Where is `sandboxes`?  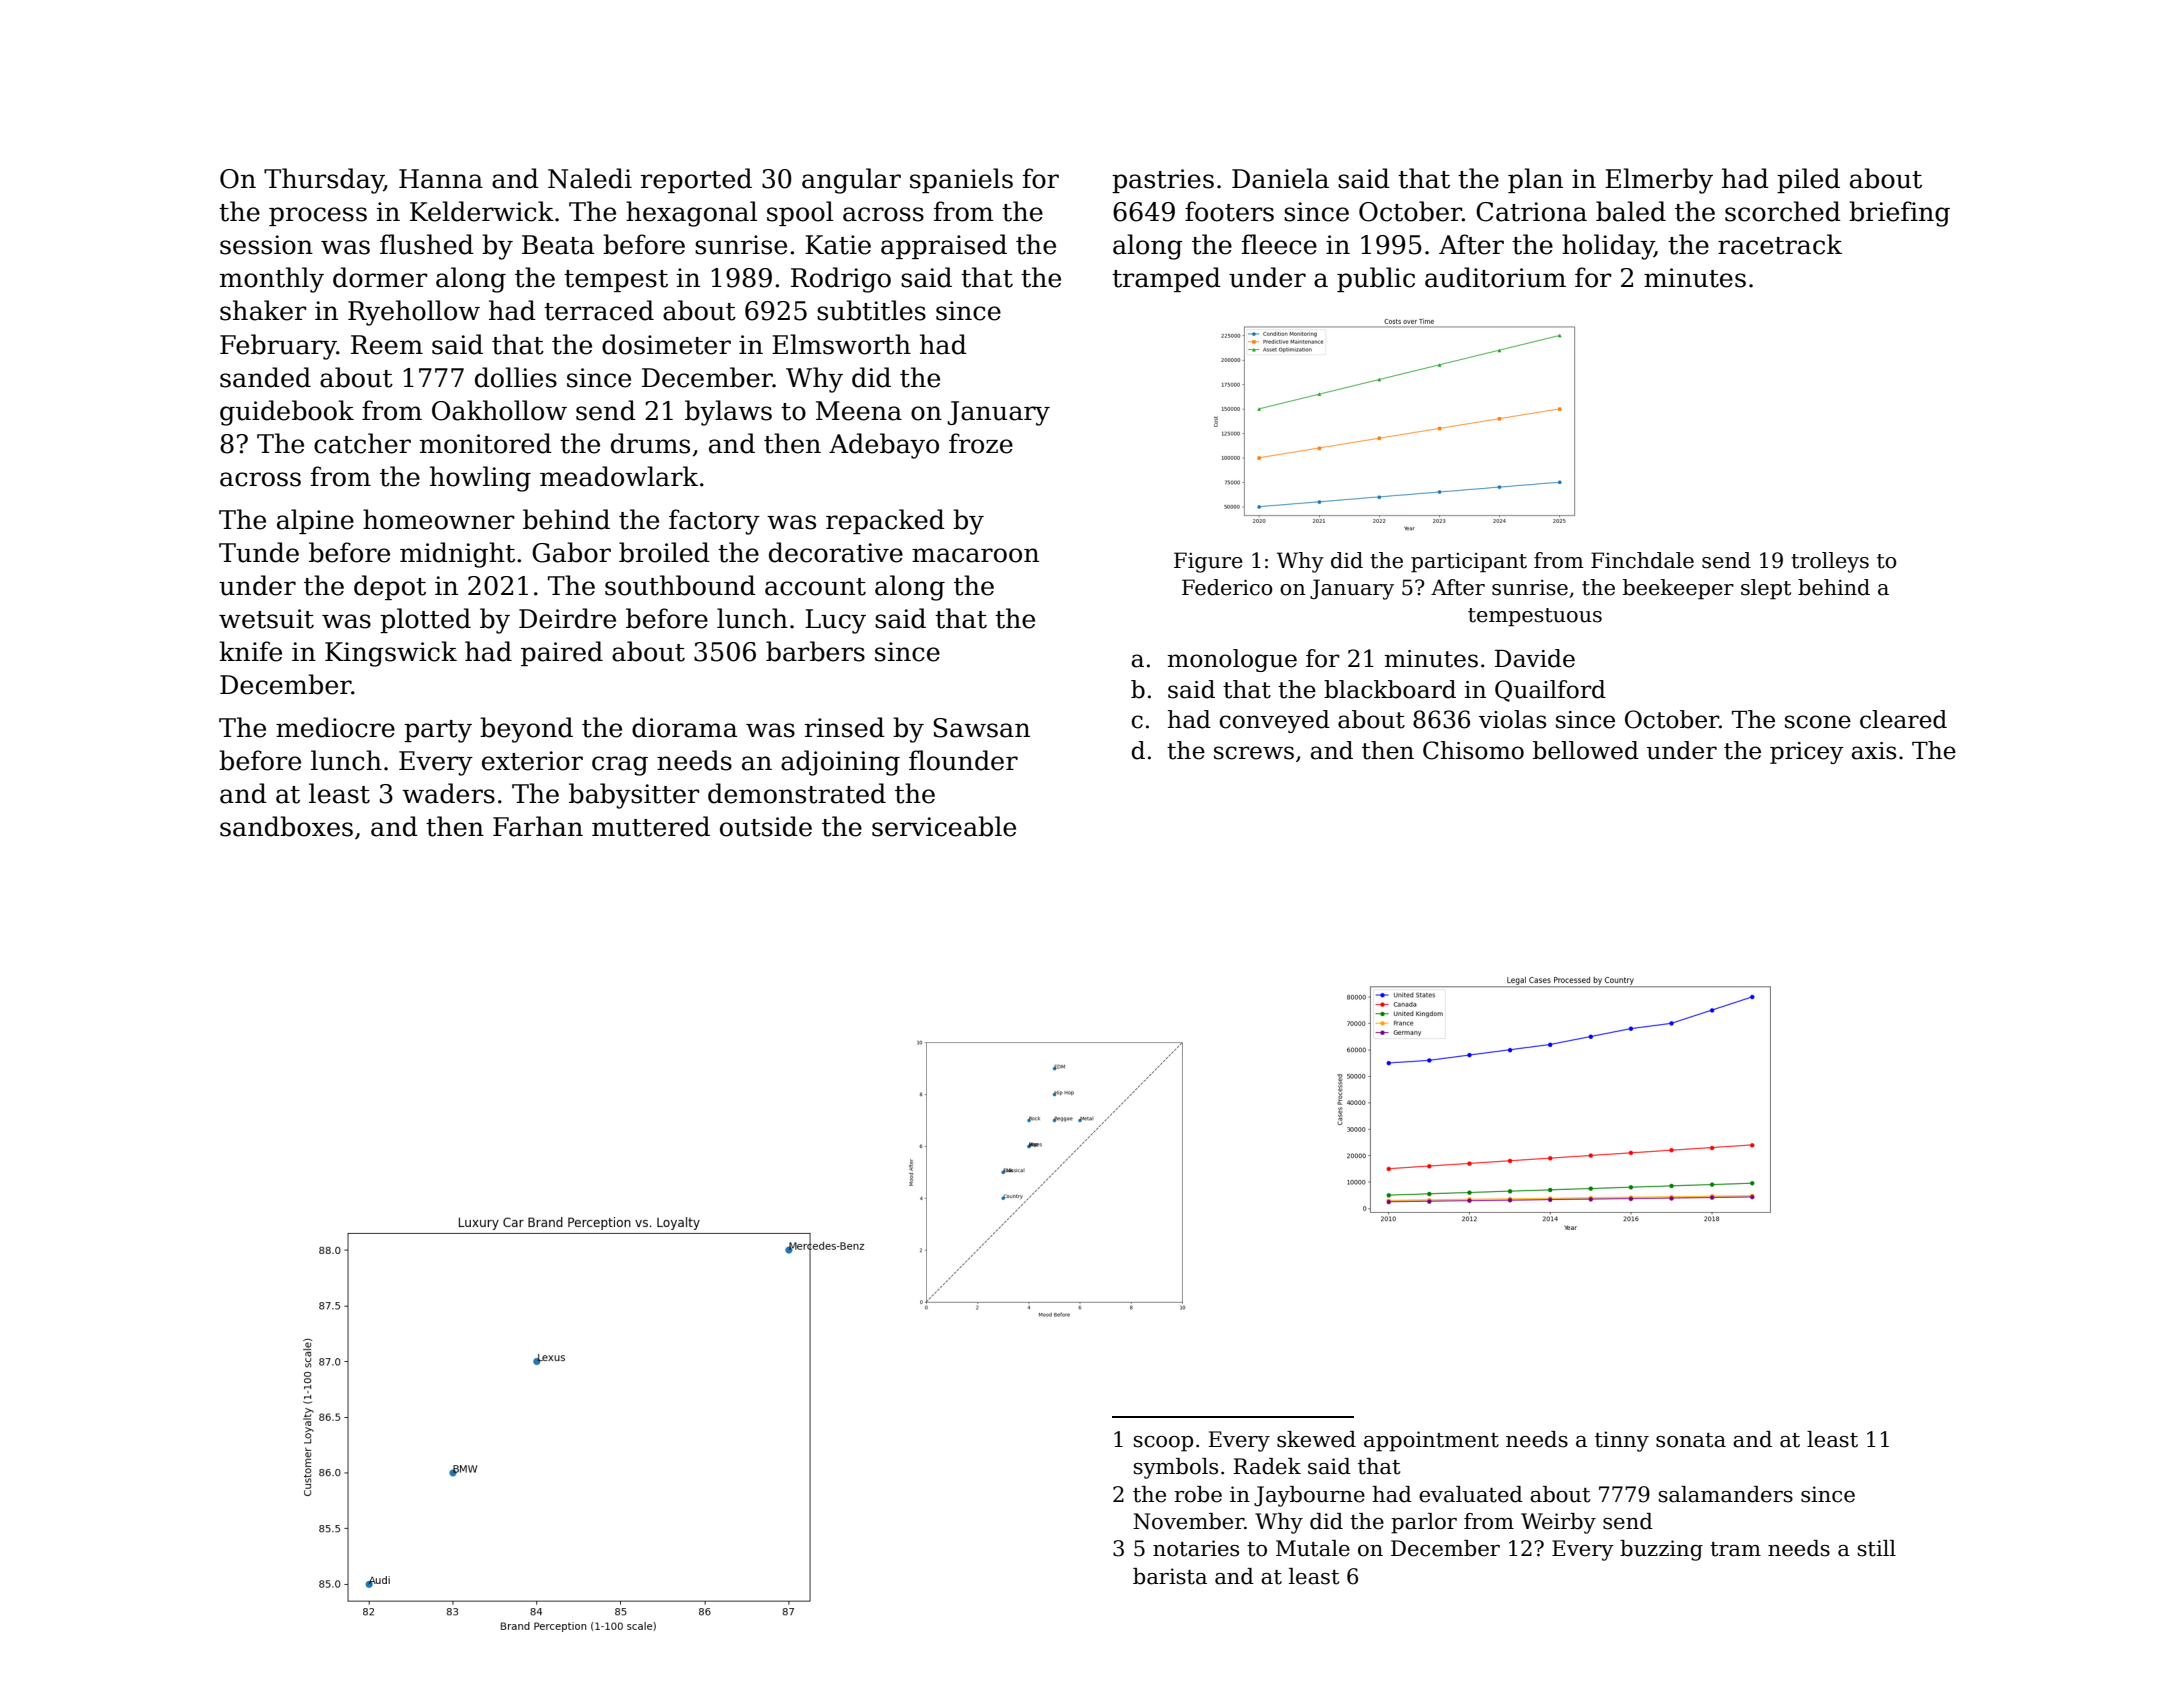
sandboxes is located at coordinates (286, 826).
